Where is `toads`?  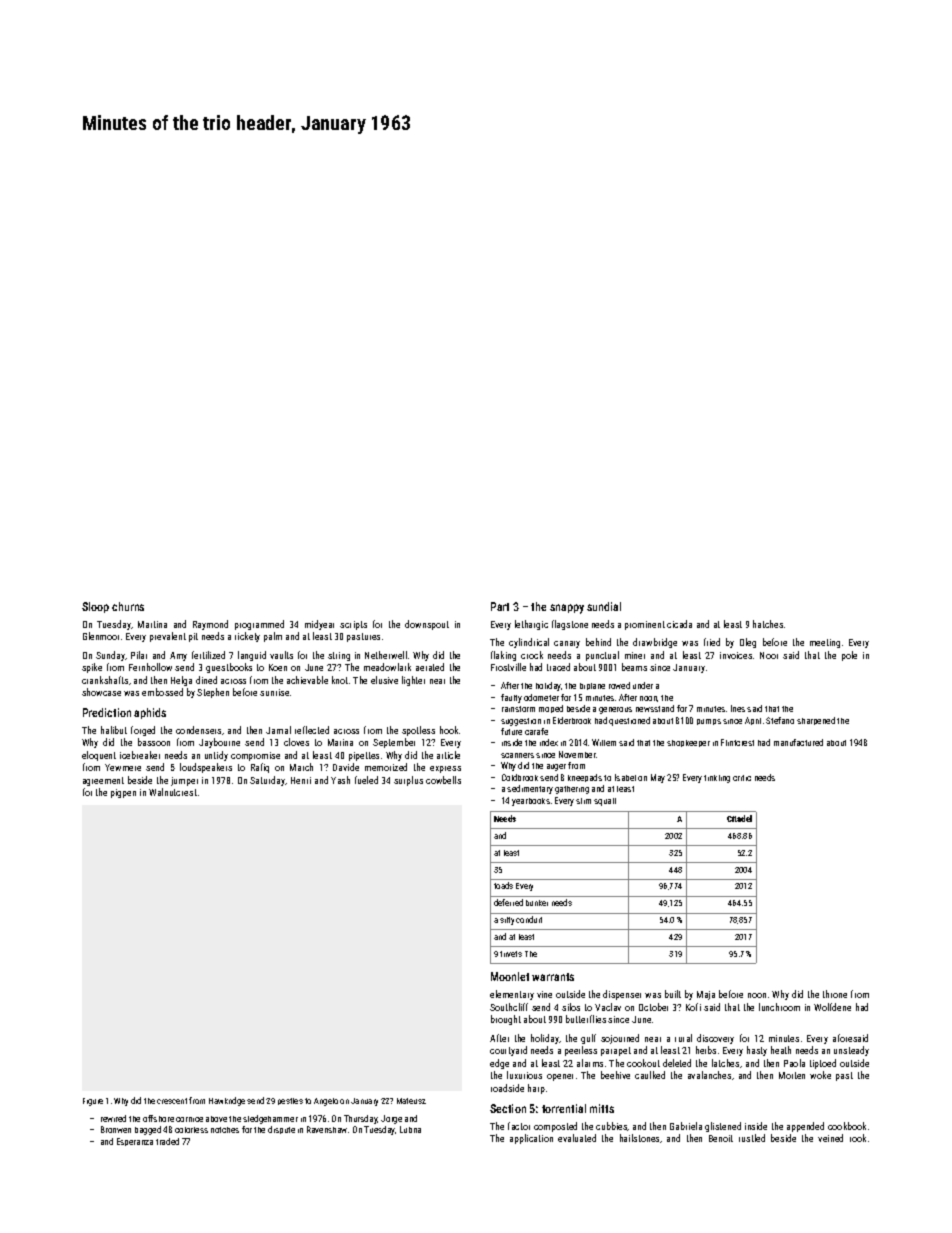
toads is located at coordinates (503, 885).
